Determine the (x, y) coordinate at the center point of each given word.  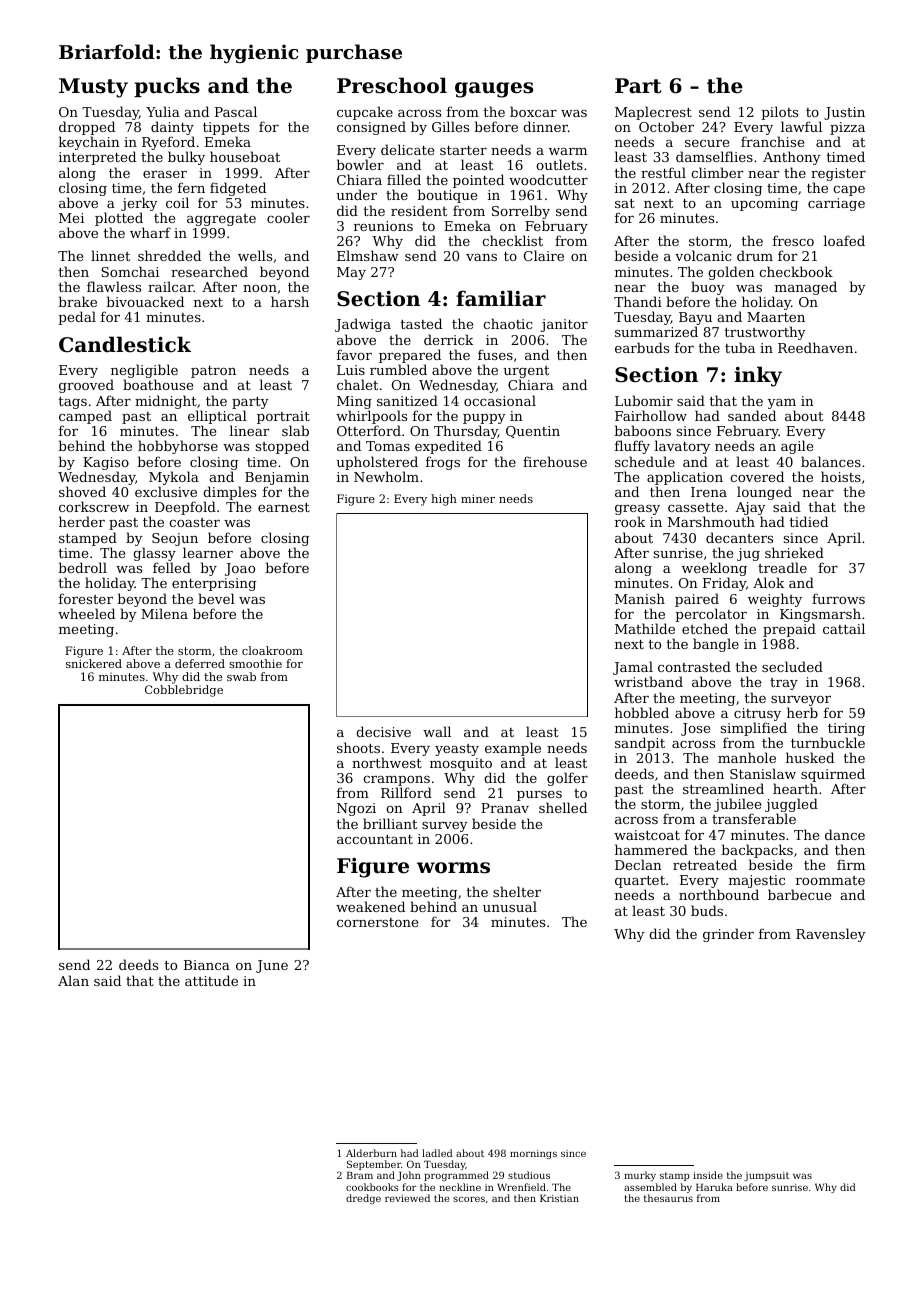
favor (354, 354)
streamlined (723, 788)
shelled (563, 807)
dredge (363, 1199)
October (666, 126)
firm (851, 864)
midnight (166, 402)
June (272, 966)
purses (540, 797)
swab (241, 676)
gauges (494, 90)
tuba (740, 347)
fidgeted (238, 189)
